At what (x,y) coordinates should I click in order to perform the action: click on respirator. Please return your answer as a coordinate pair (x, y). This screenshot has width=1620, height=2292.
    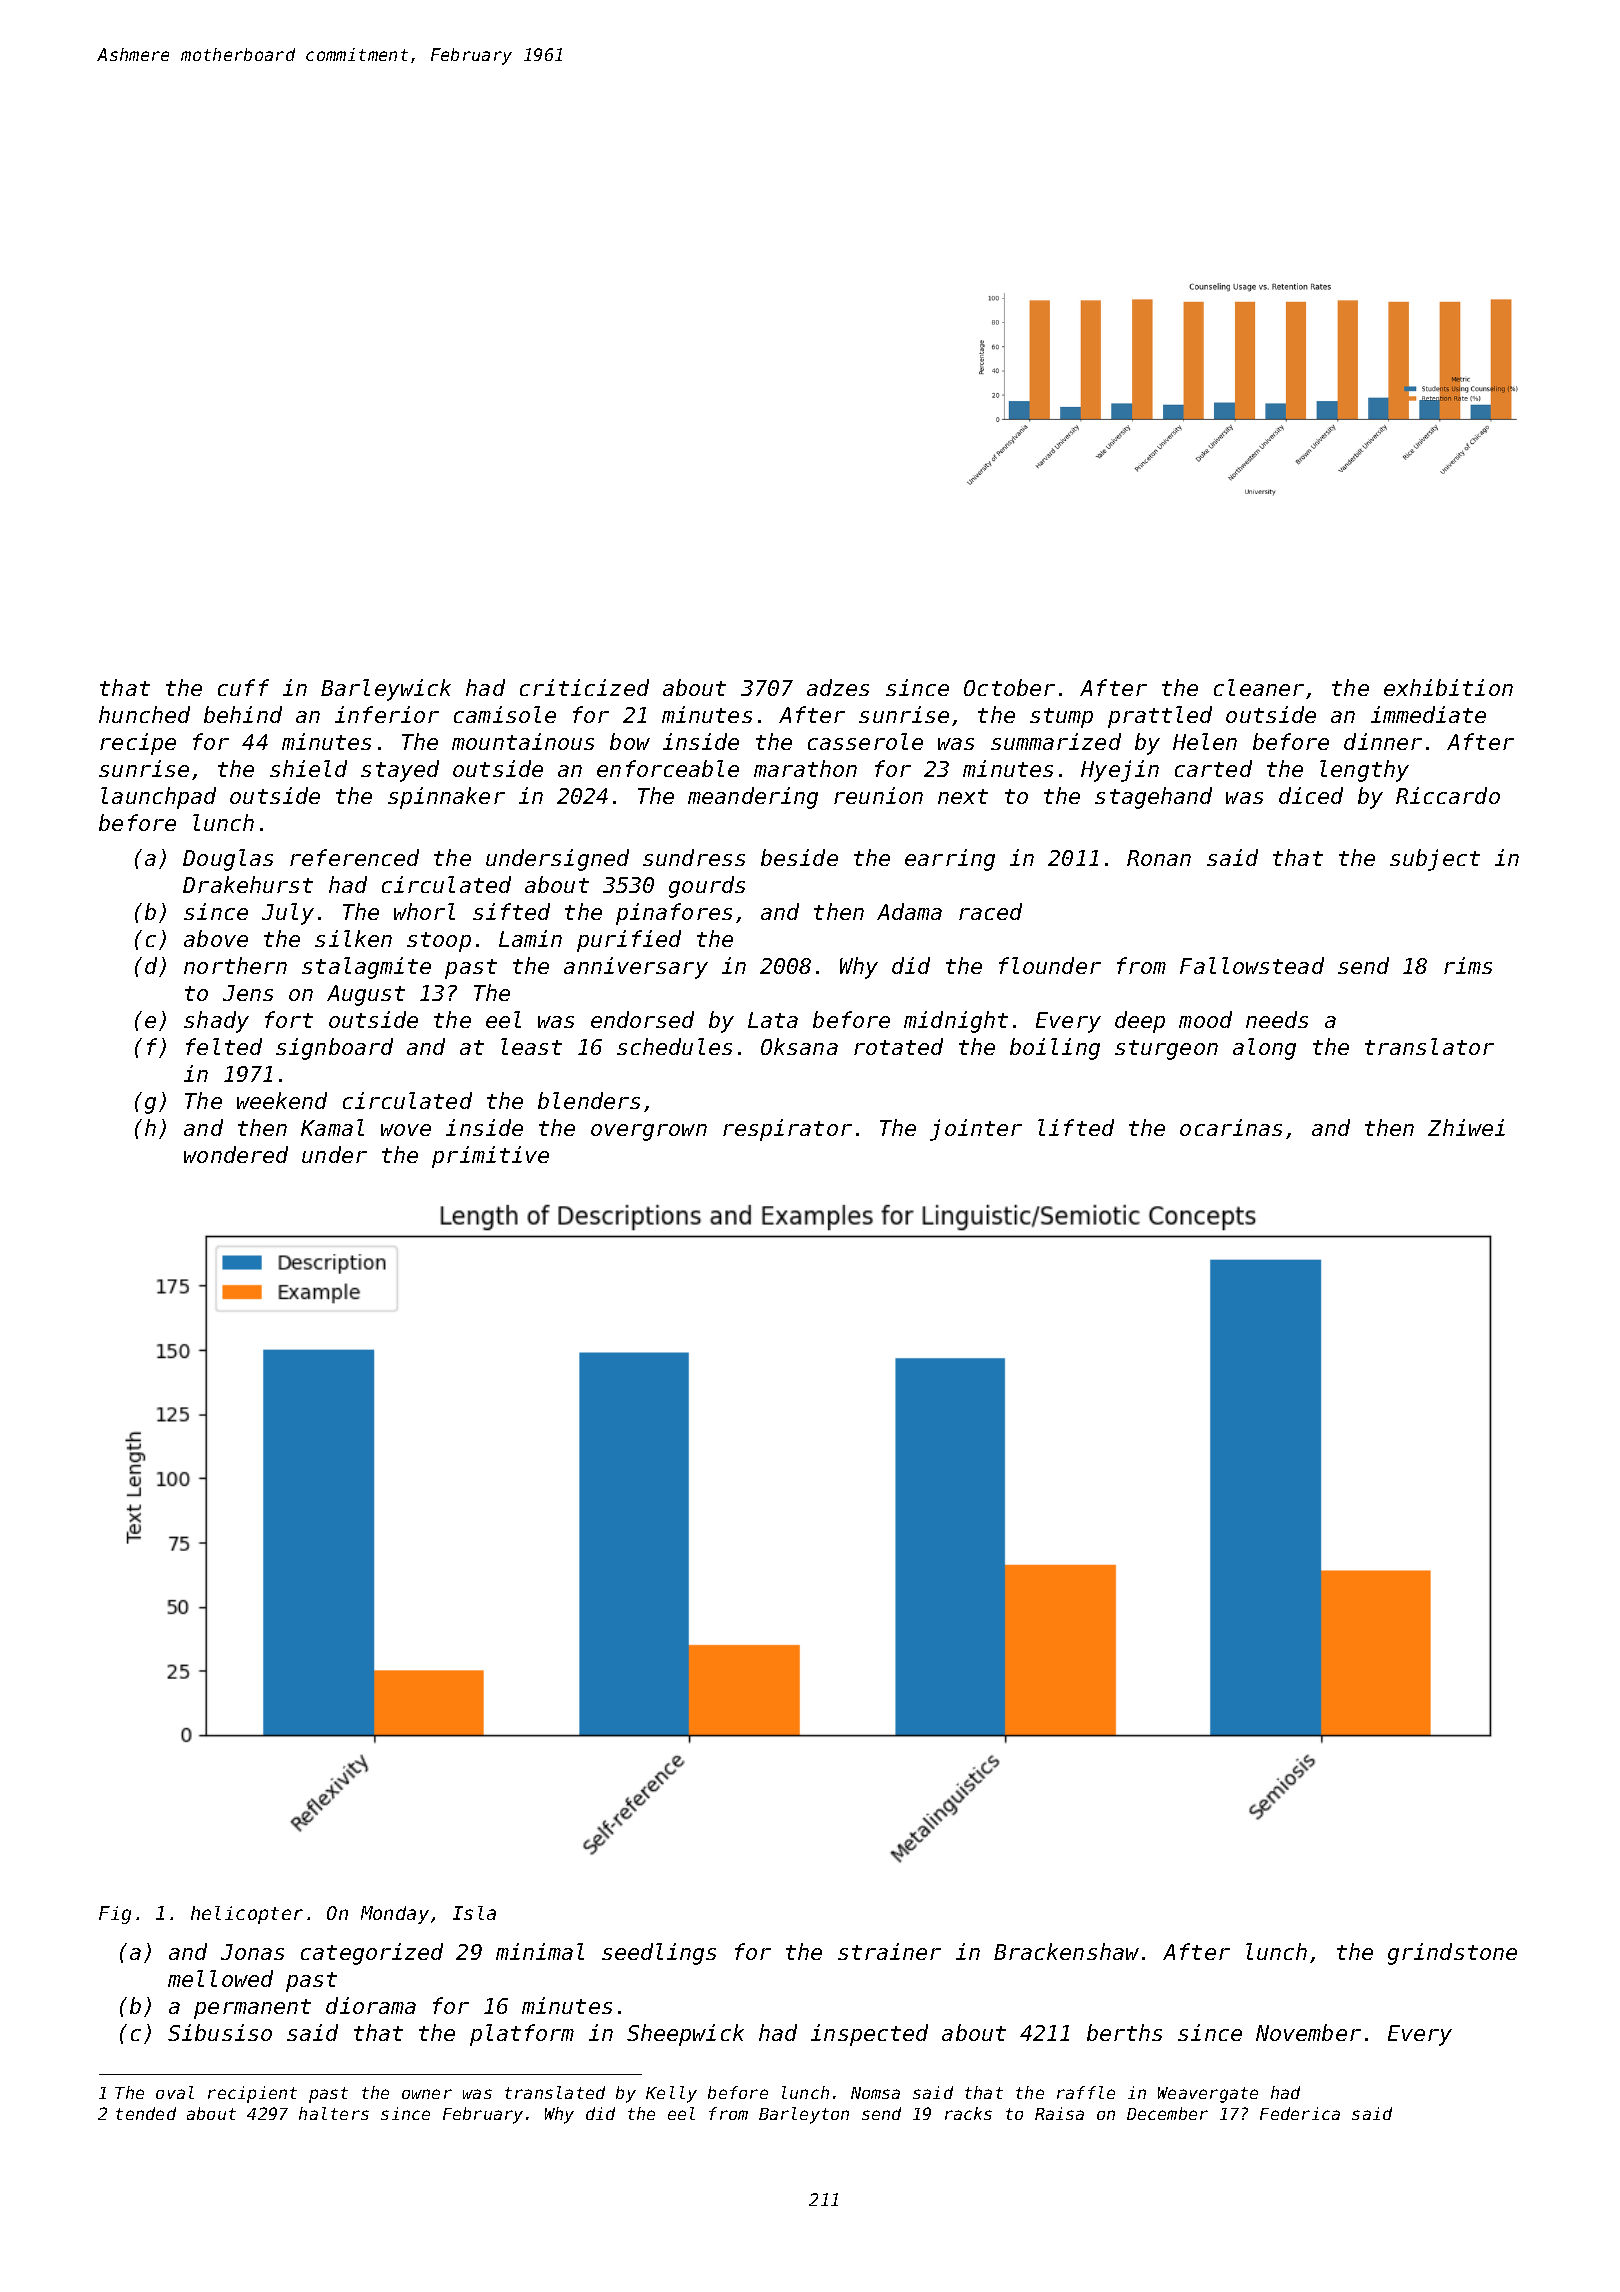
    Looking at the image, I should click on (787, 1130).
